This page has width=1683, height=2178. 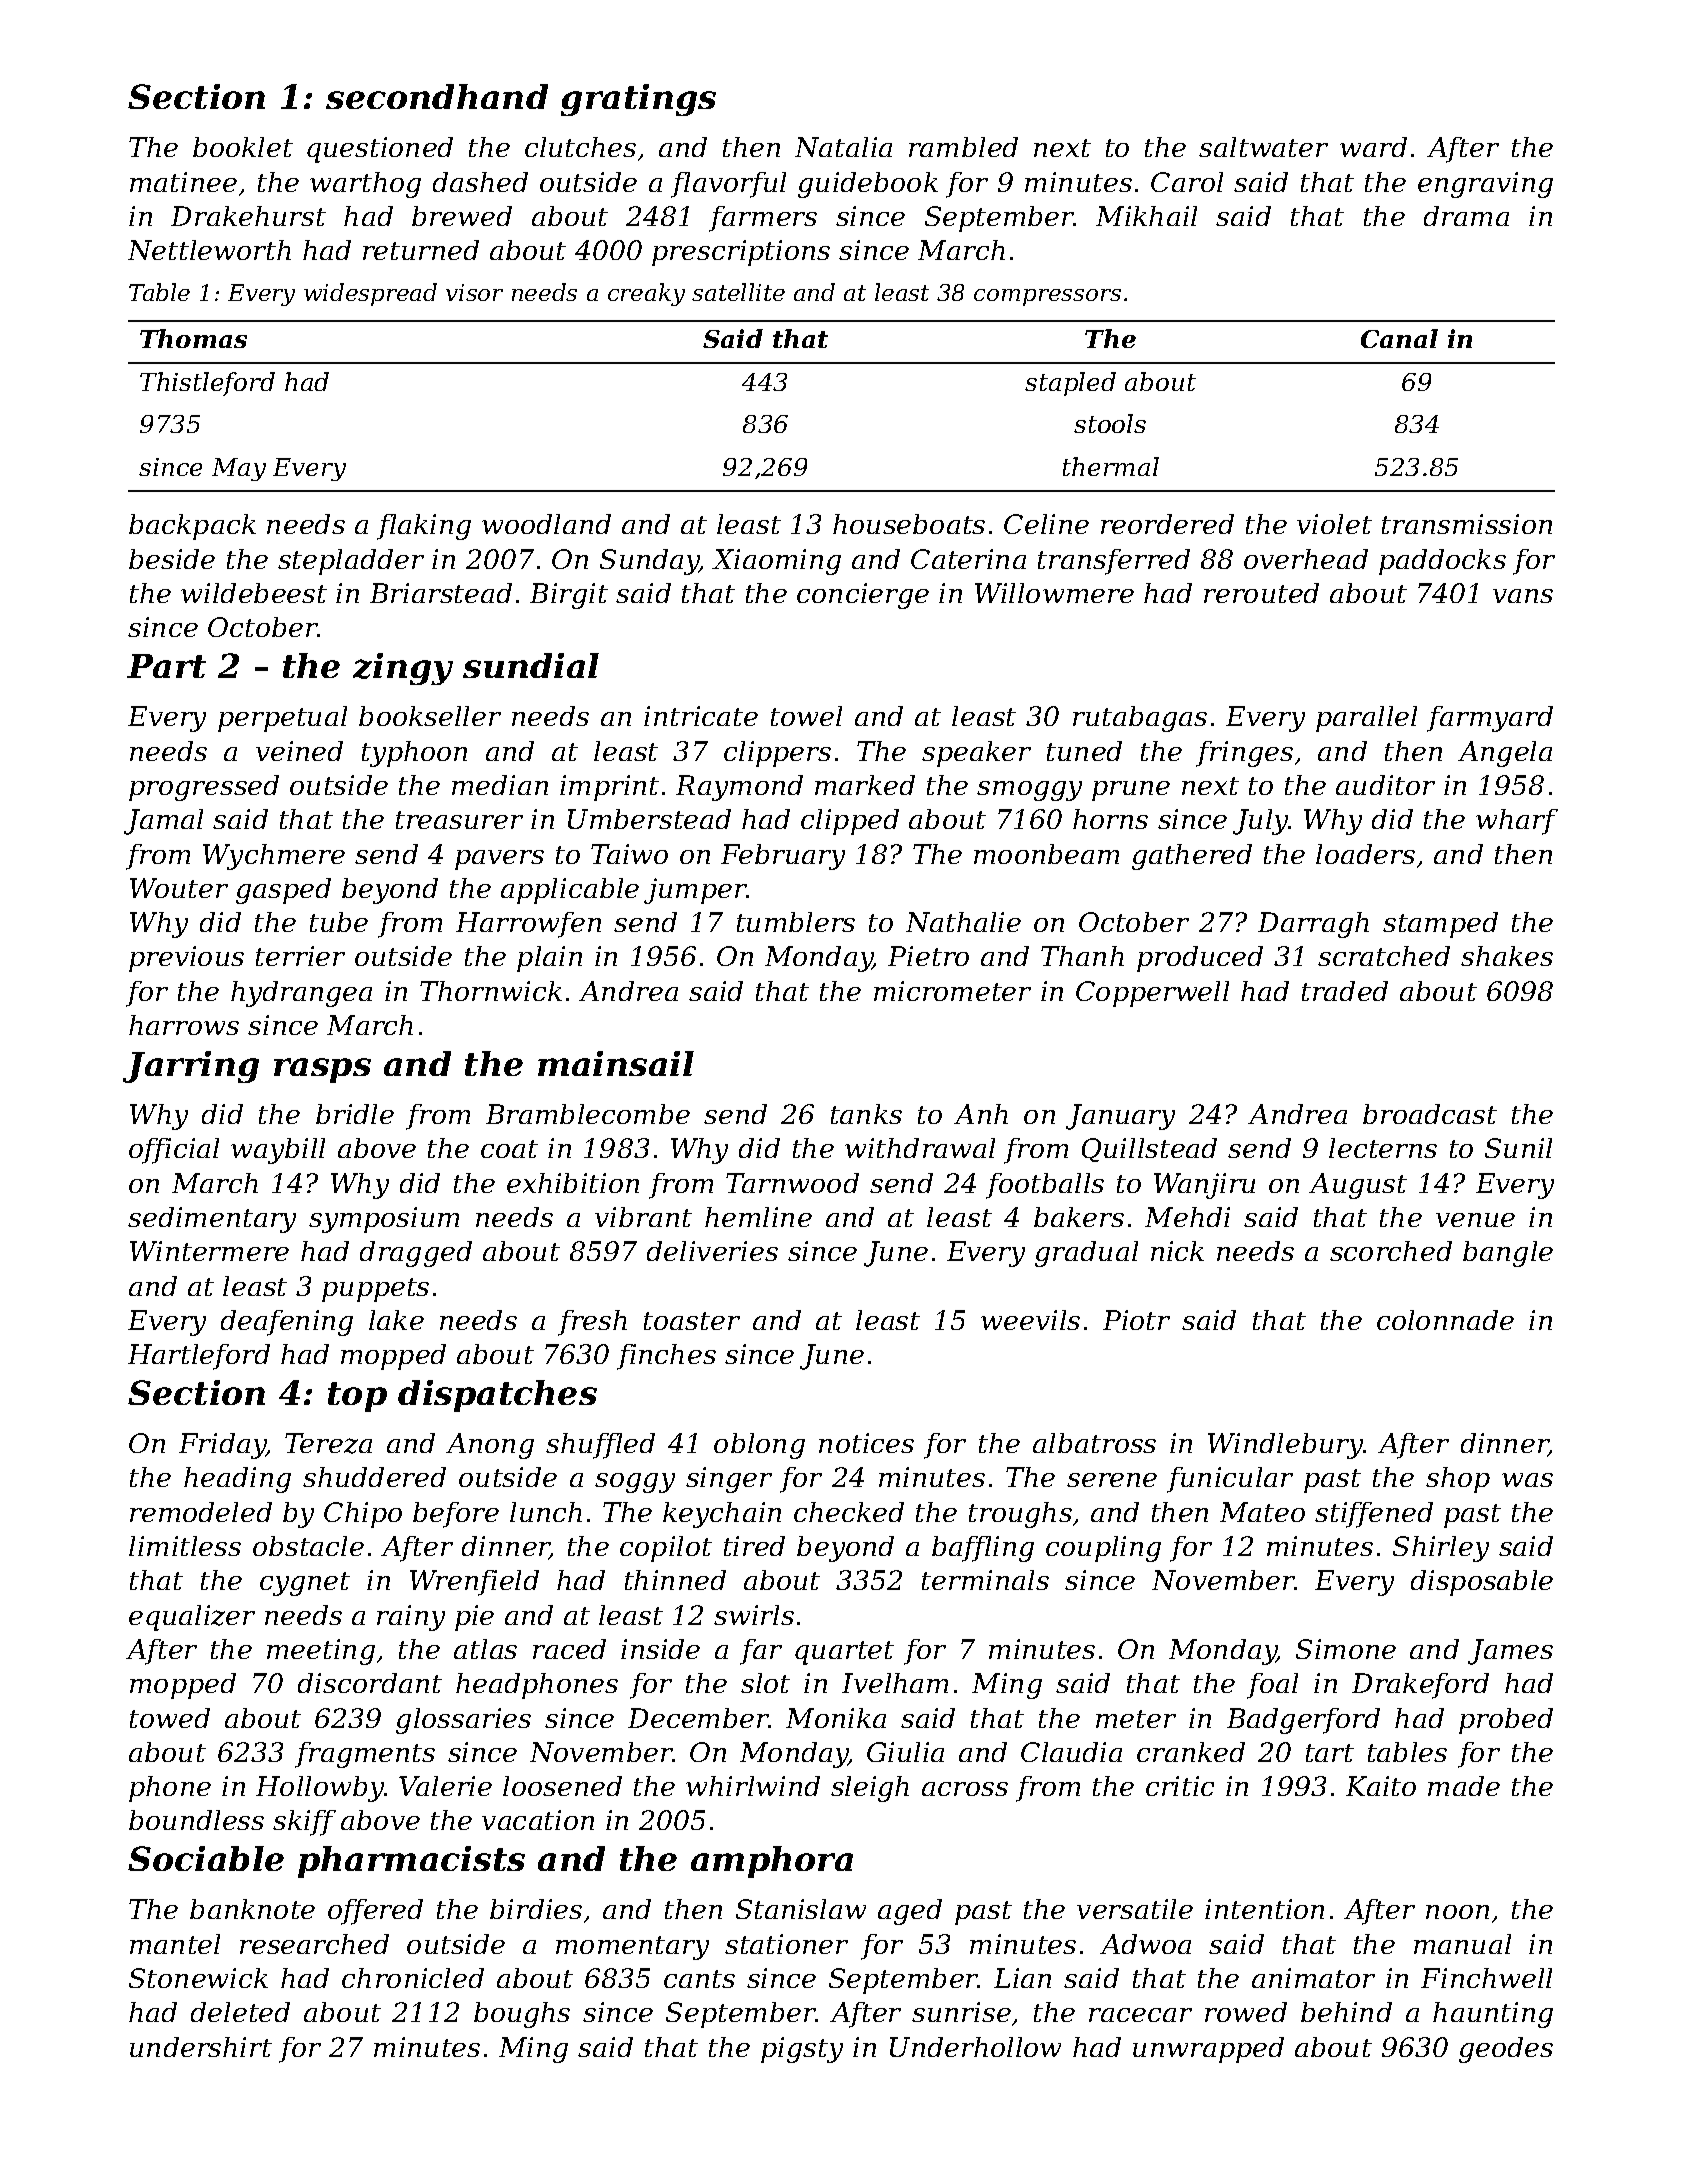 I want to click on reordered, so click(x=1167, y=524).
